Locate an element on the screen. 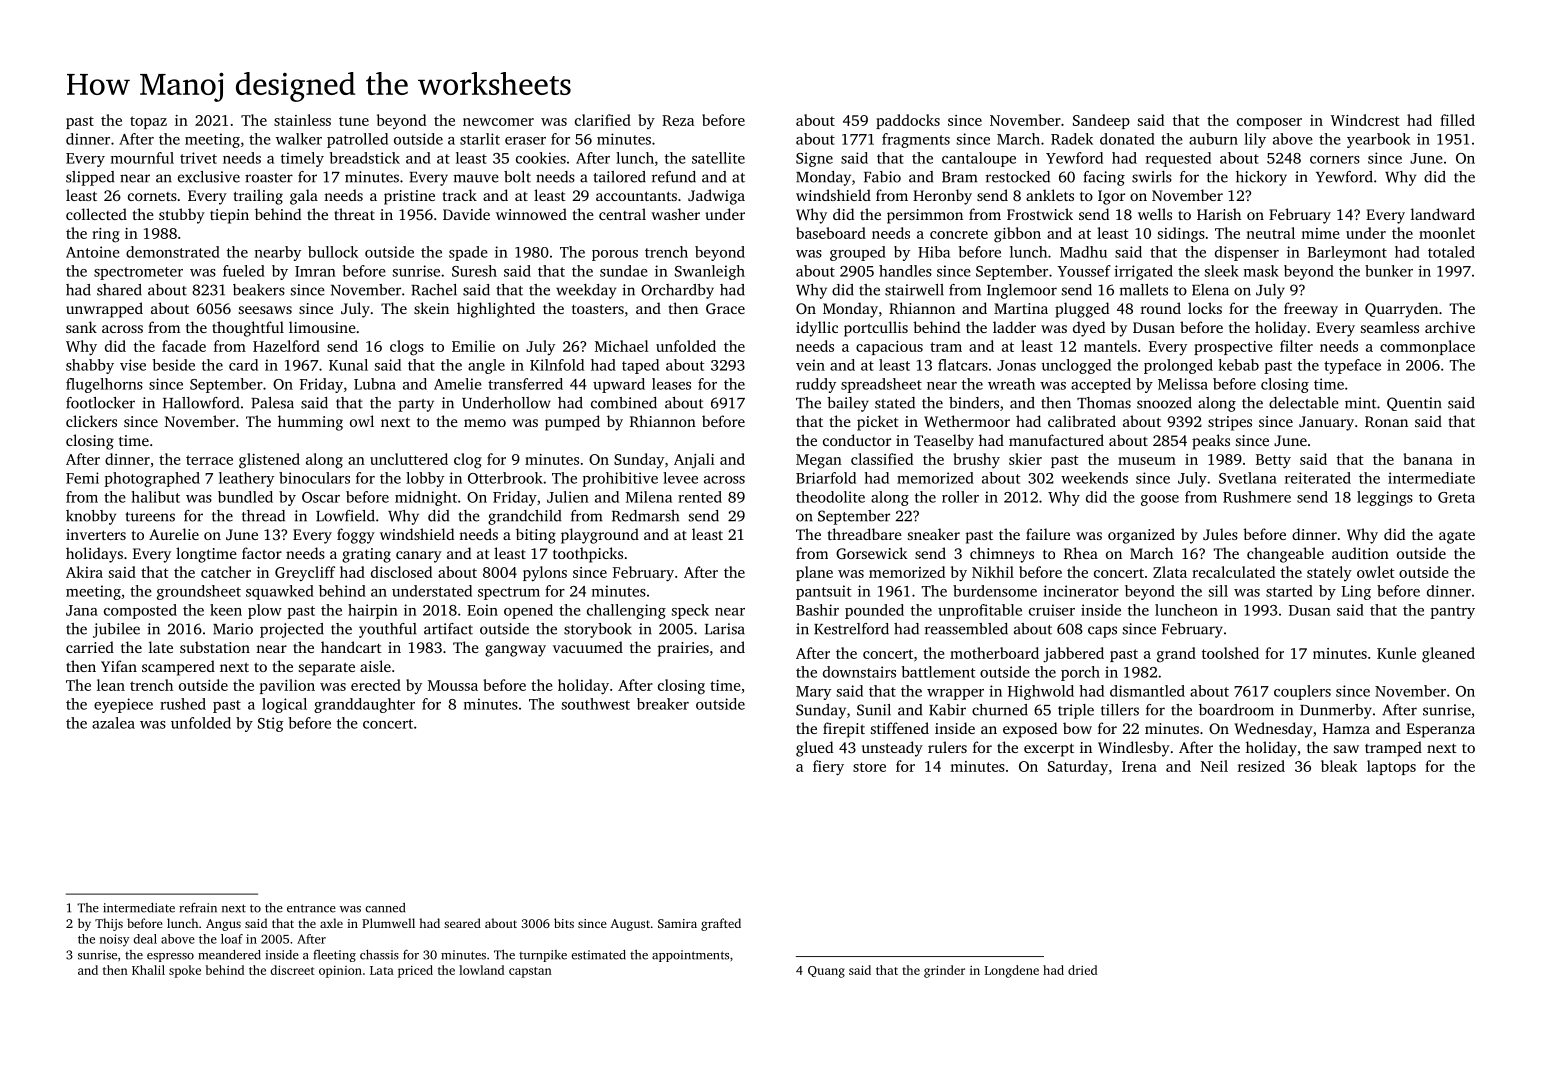  locks is located at coordinates (1205, 308).
